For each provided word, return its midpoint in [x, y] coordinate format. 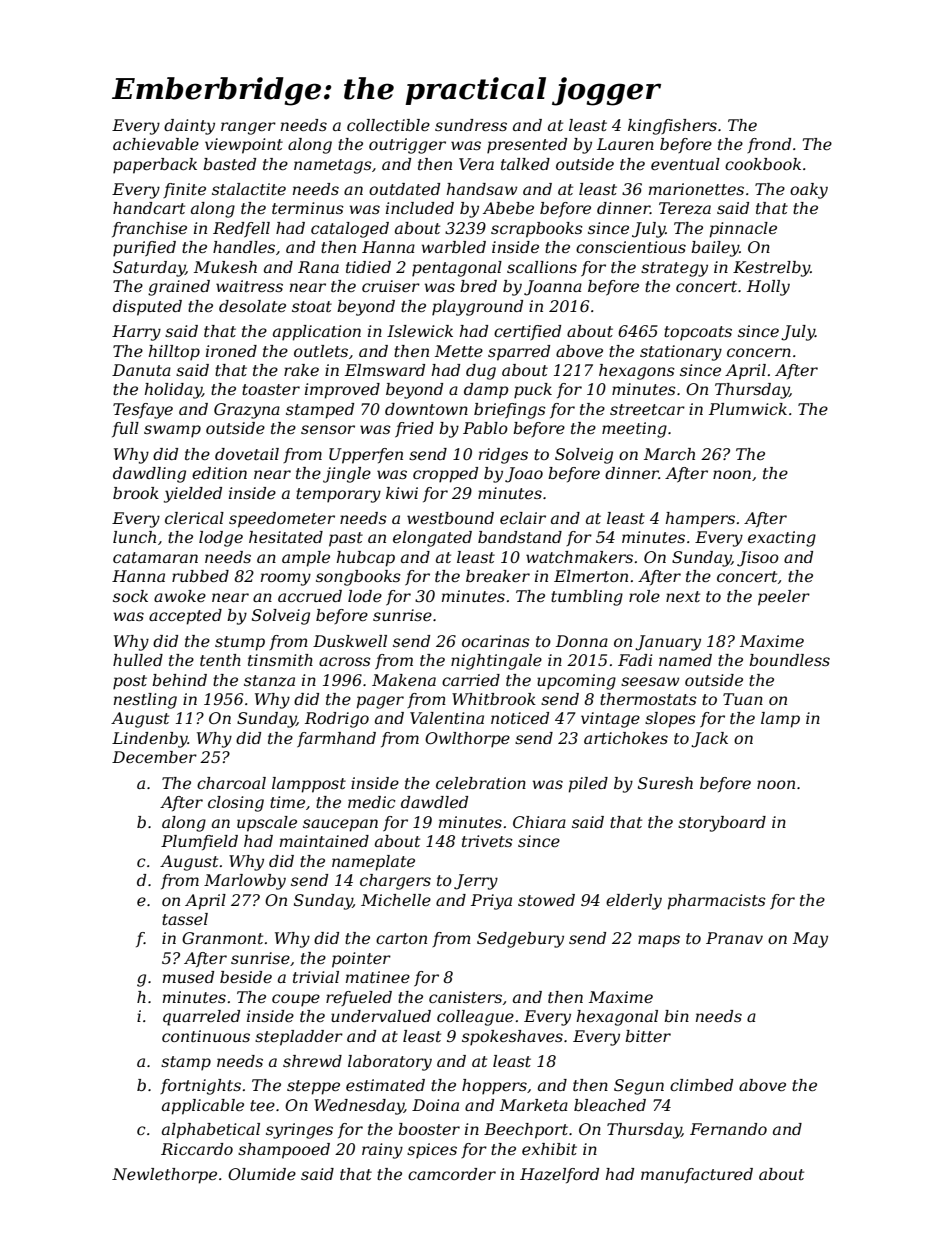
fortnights [200, 1087]
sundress [471, 125]
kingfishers [672, 127]
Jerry [476, 882]
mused [188, 977]
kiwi [402, 493]
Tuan [743, 699]
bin [676, 1016]
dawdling [149, 475]
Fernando [728, 1129]
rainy [382, 1151]
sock [130, 596]
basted [229, 164]
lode [365, 596]
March [669, 454]
